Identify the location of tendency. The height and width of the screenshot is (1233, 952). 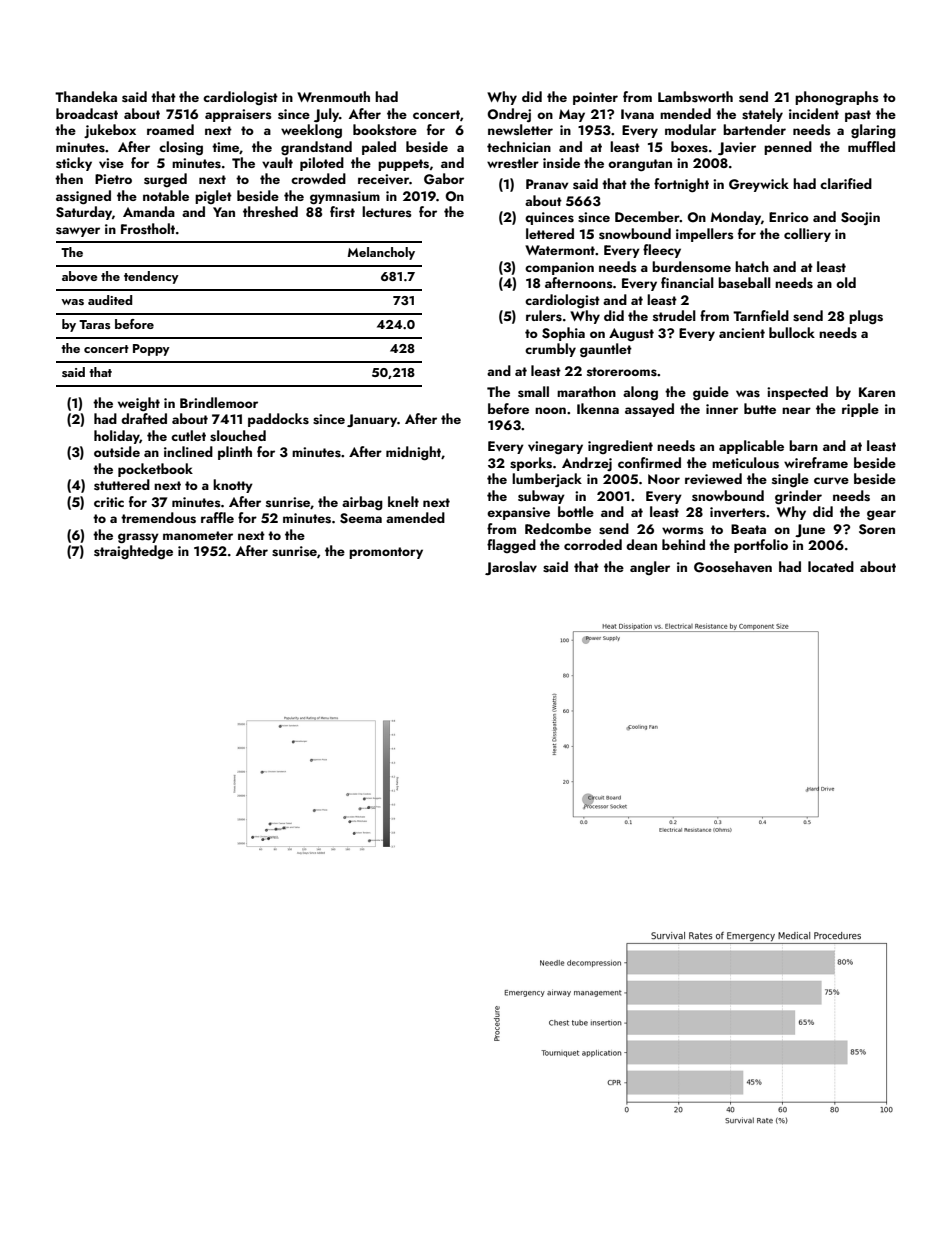
(151, 277).
